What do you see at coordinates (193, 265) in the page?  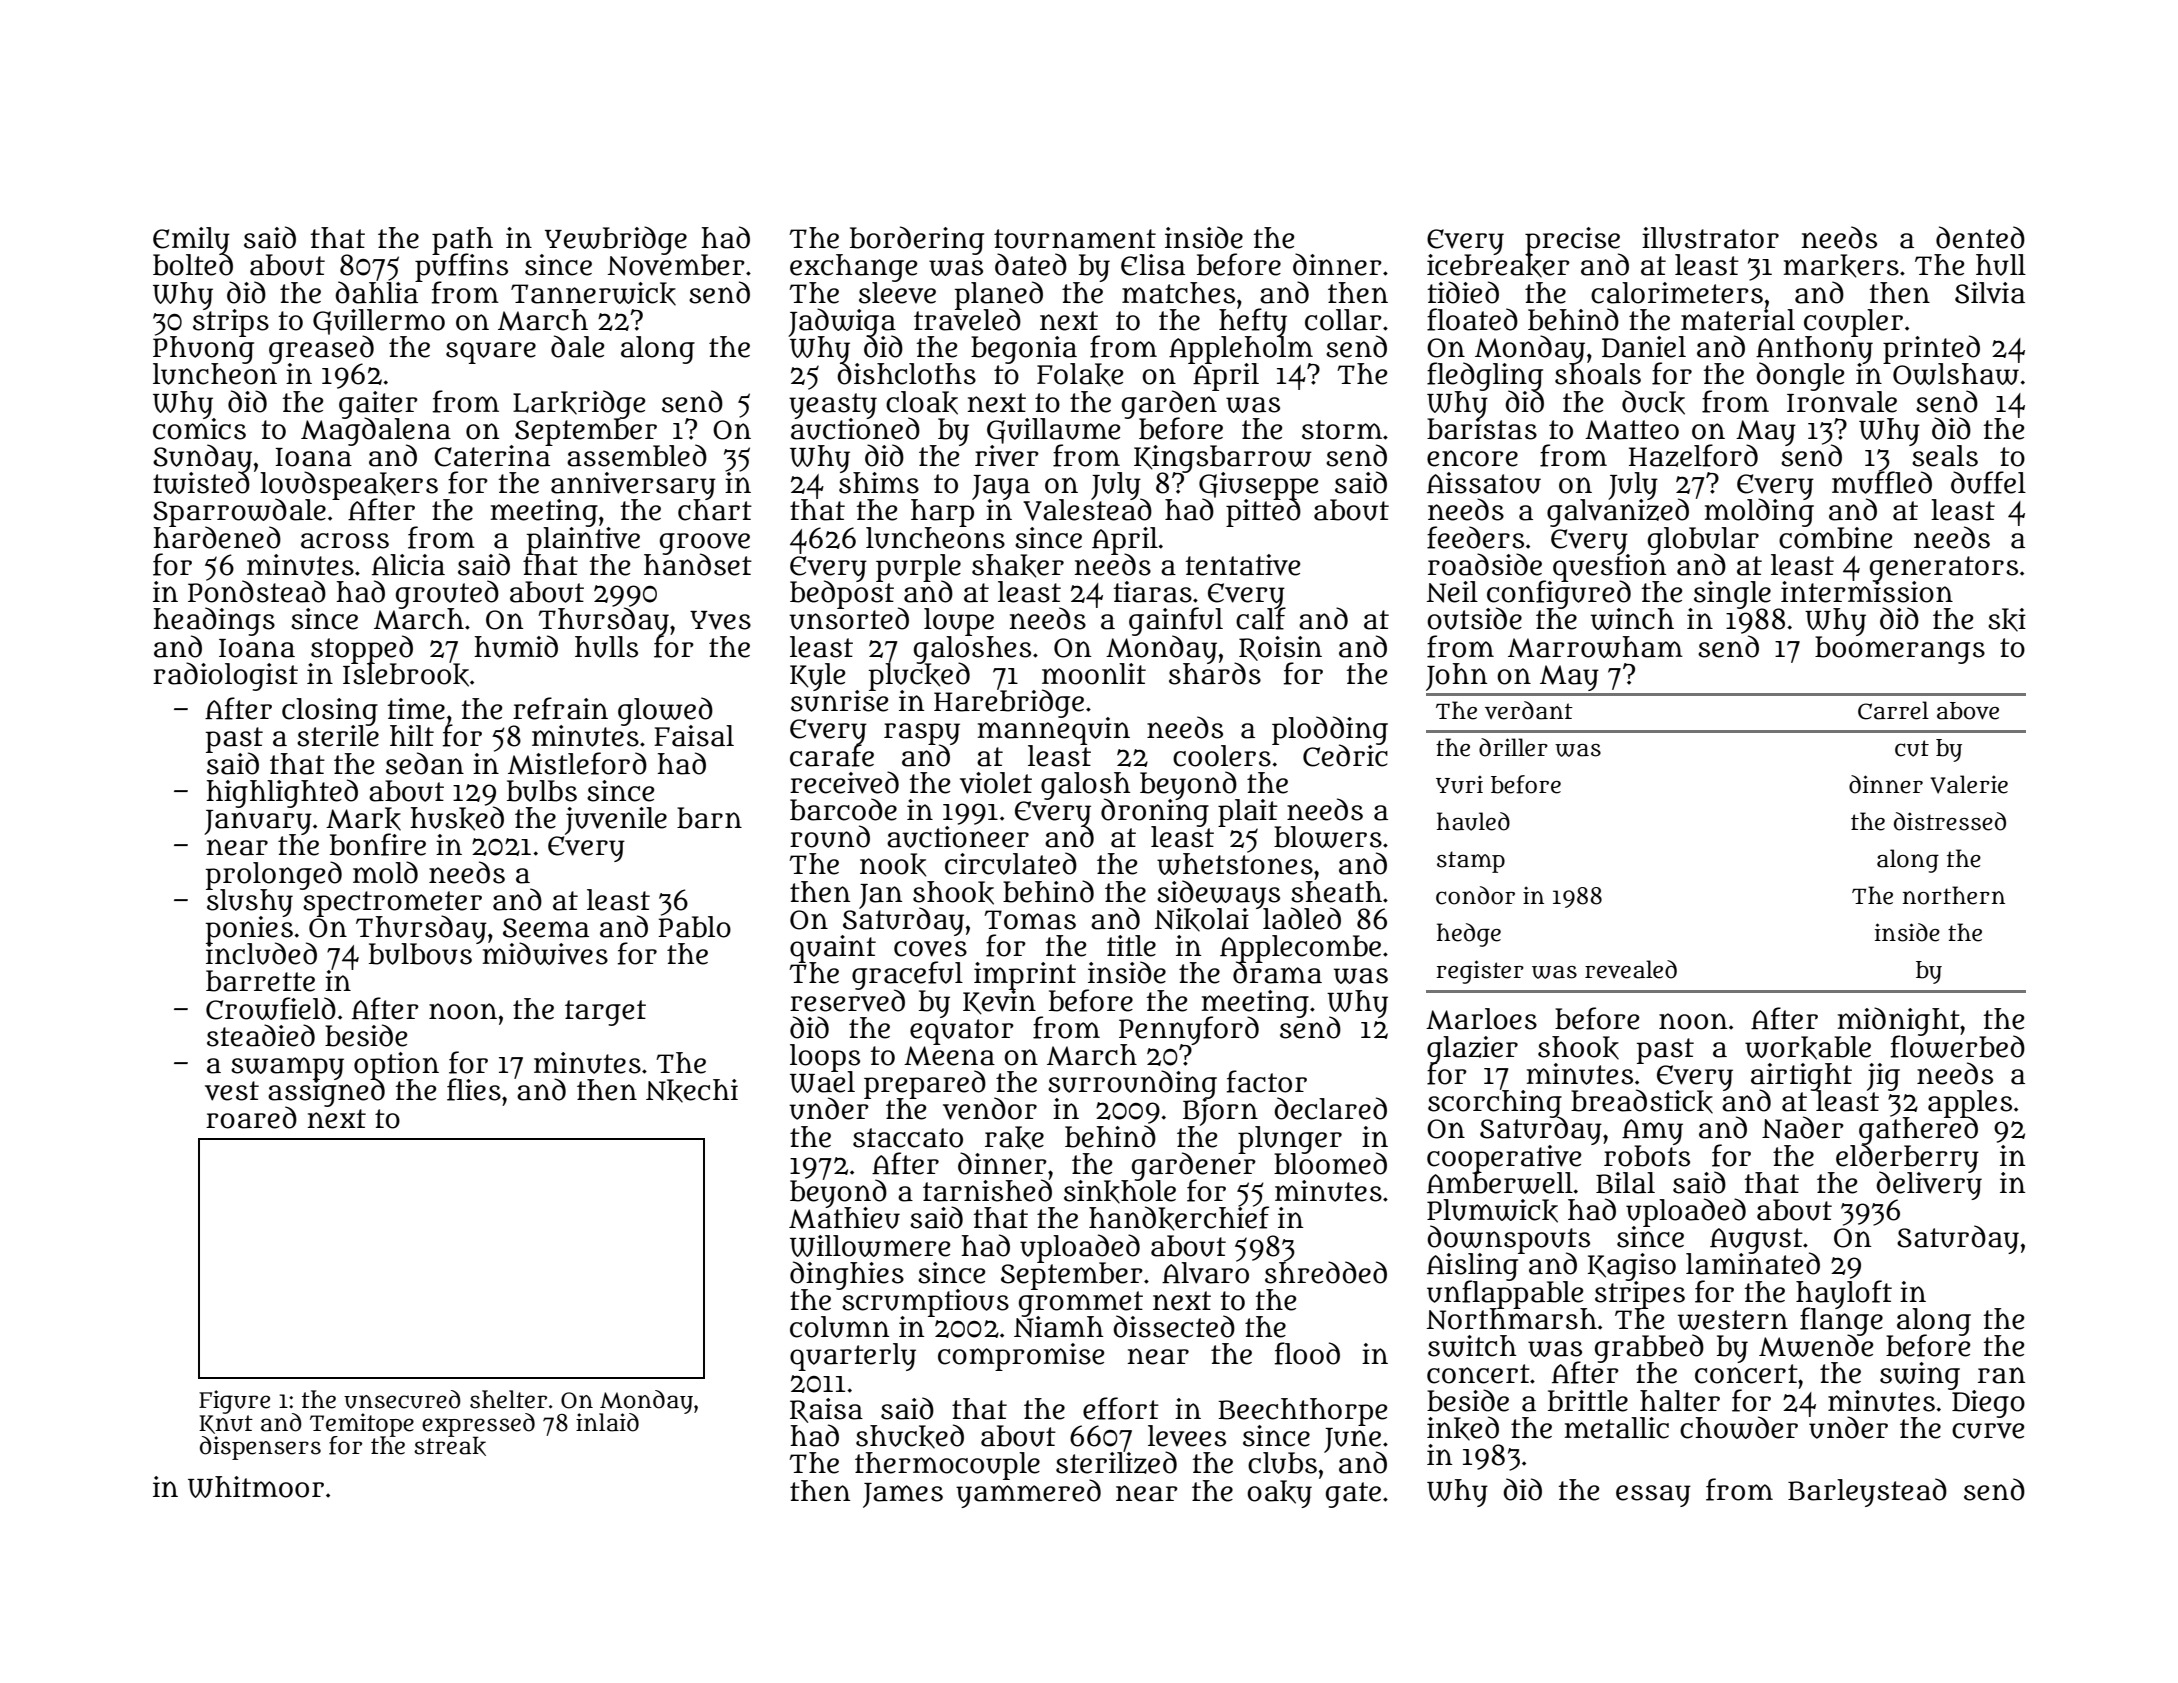 I see `bolted` at bounding box center [193, 265].
